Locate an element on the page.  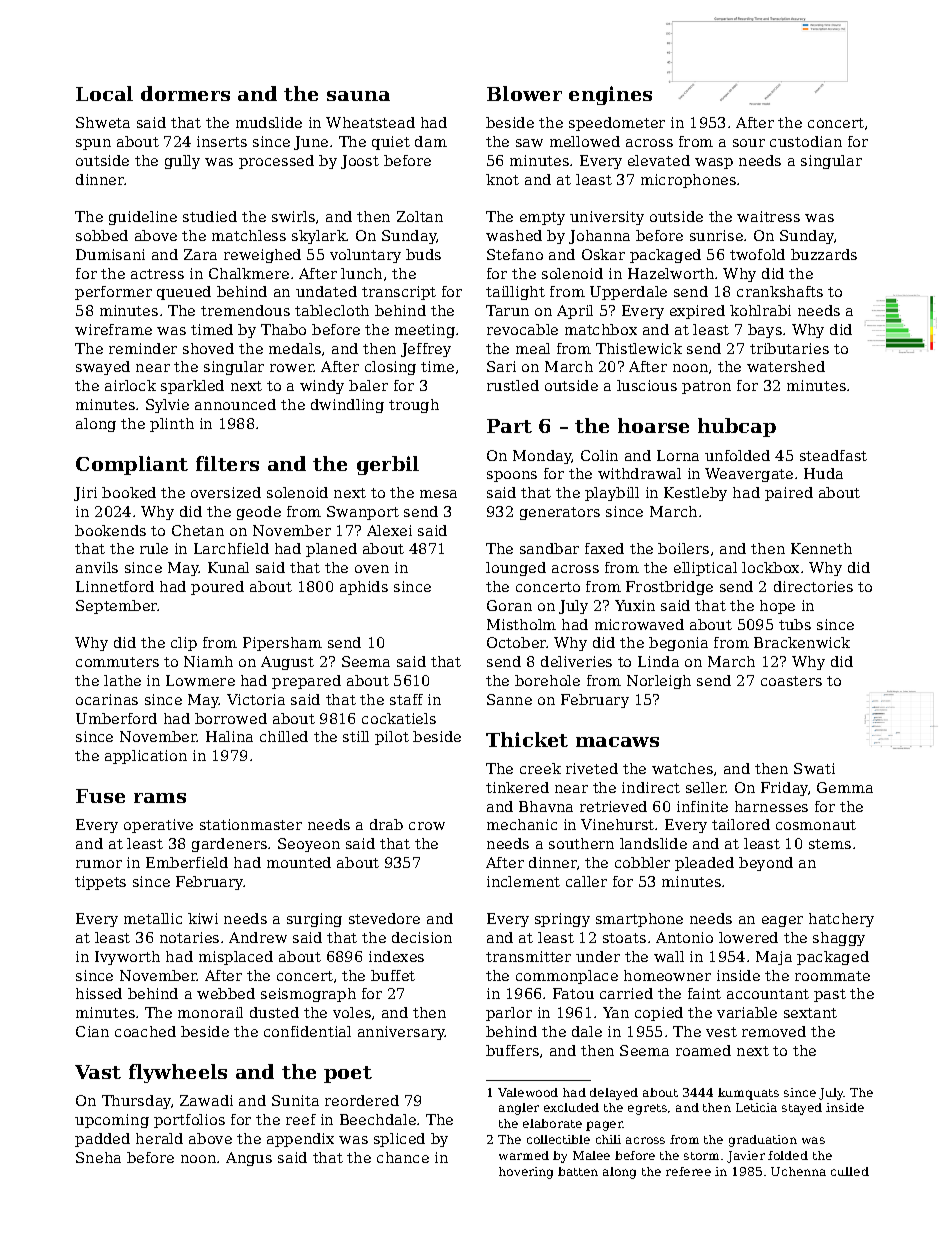
hovering is located at coordinates (526, 1173).
